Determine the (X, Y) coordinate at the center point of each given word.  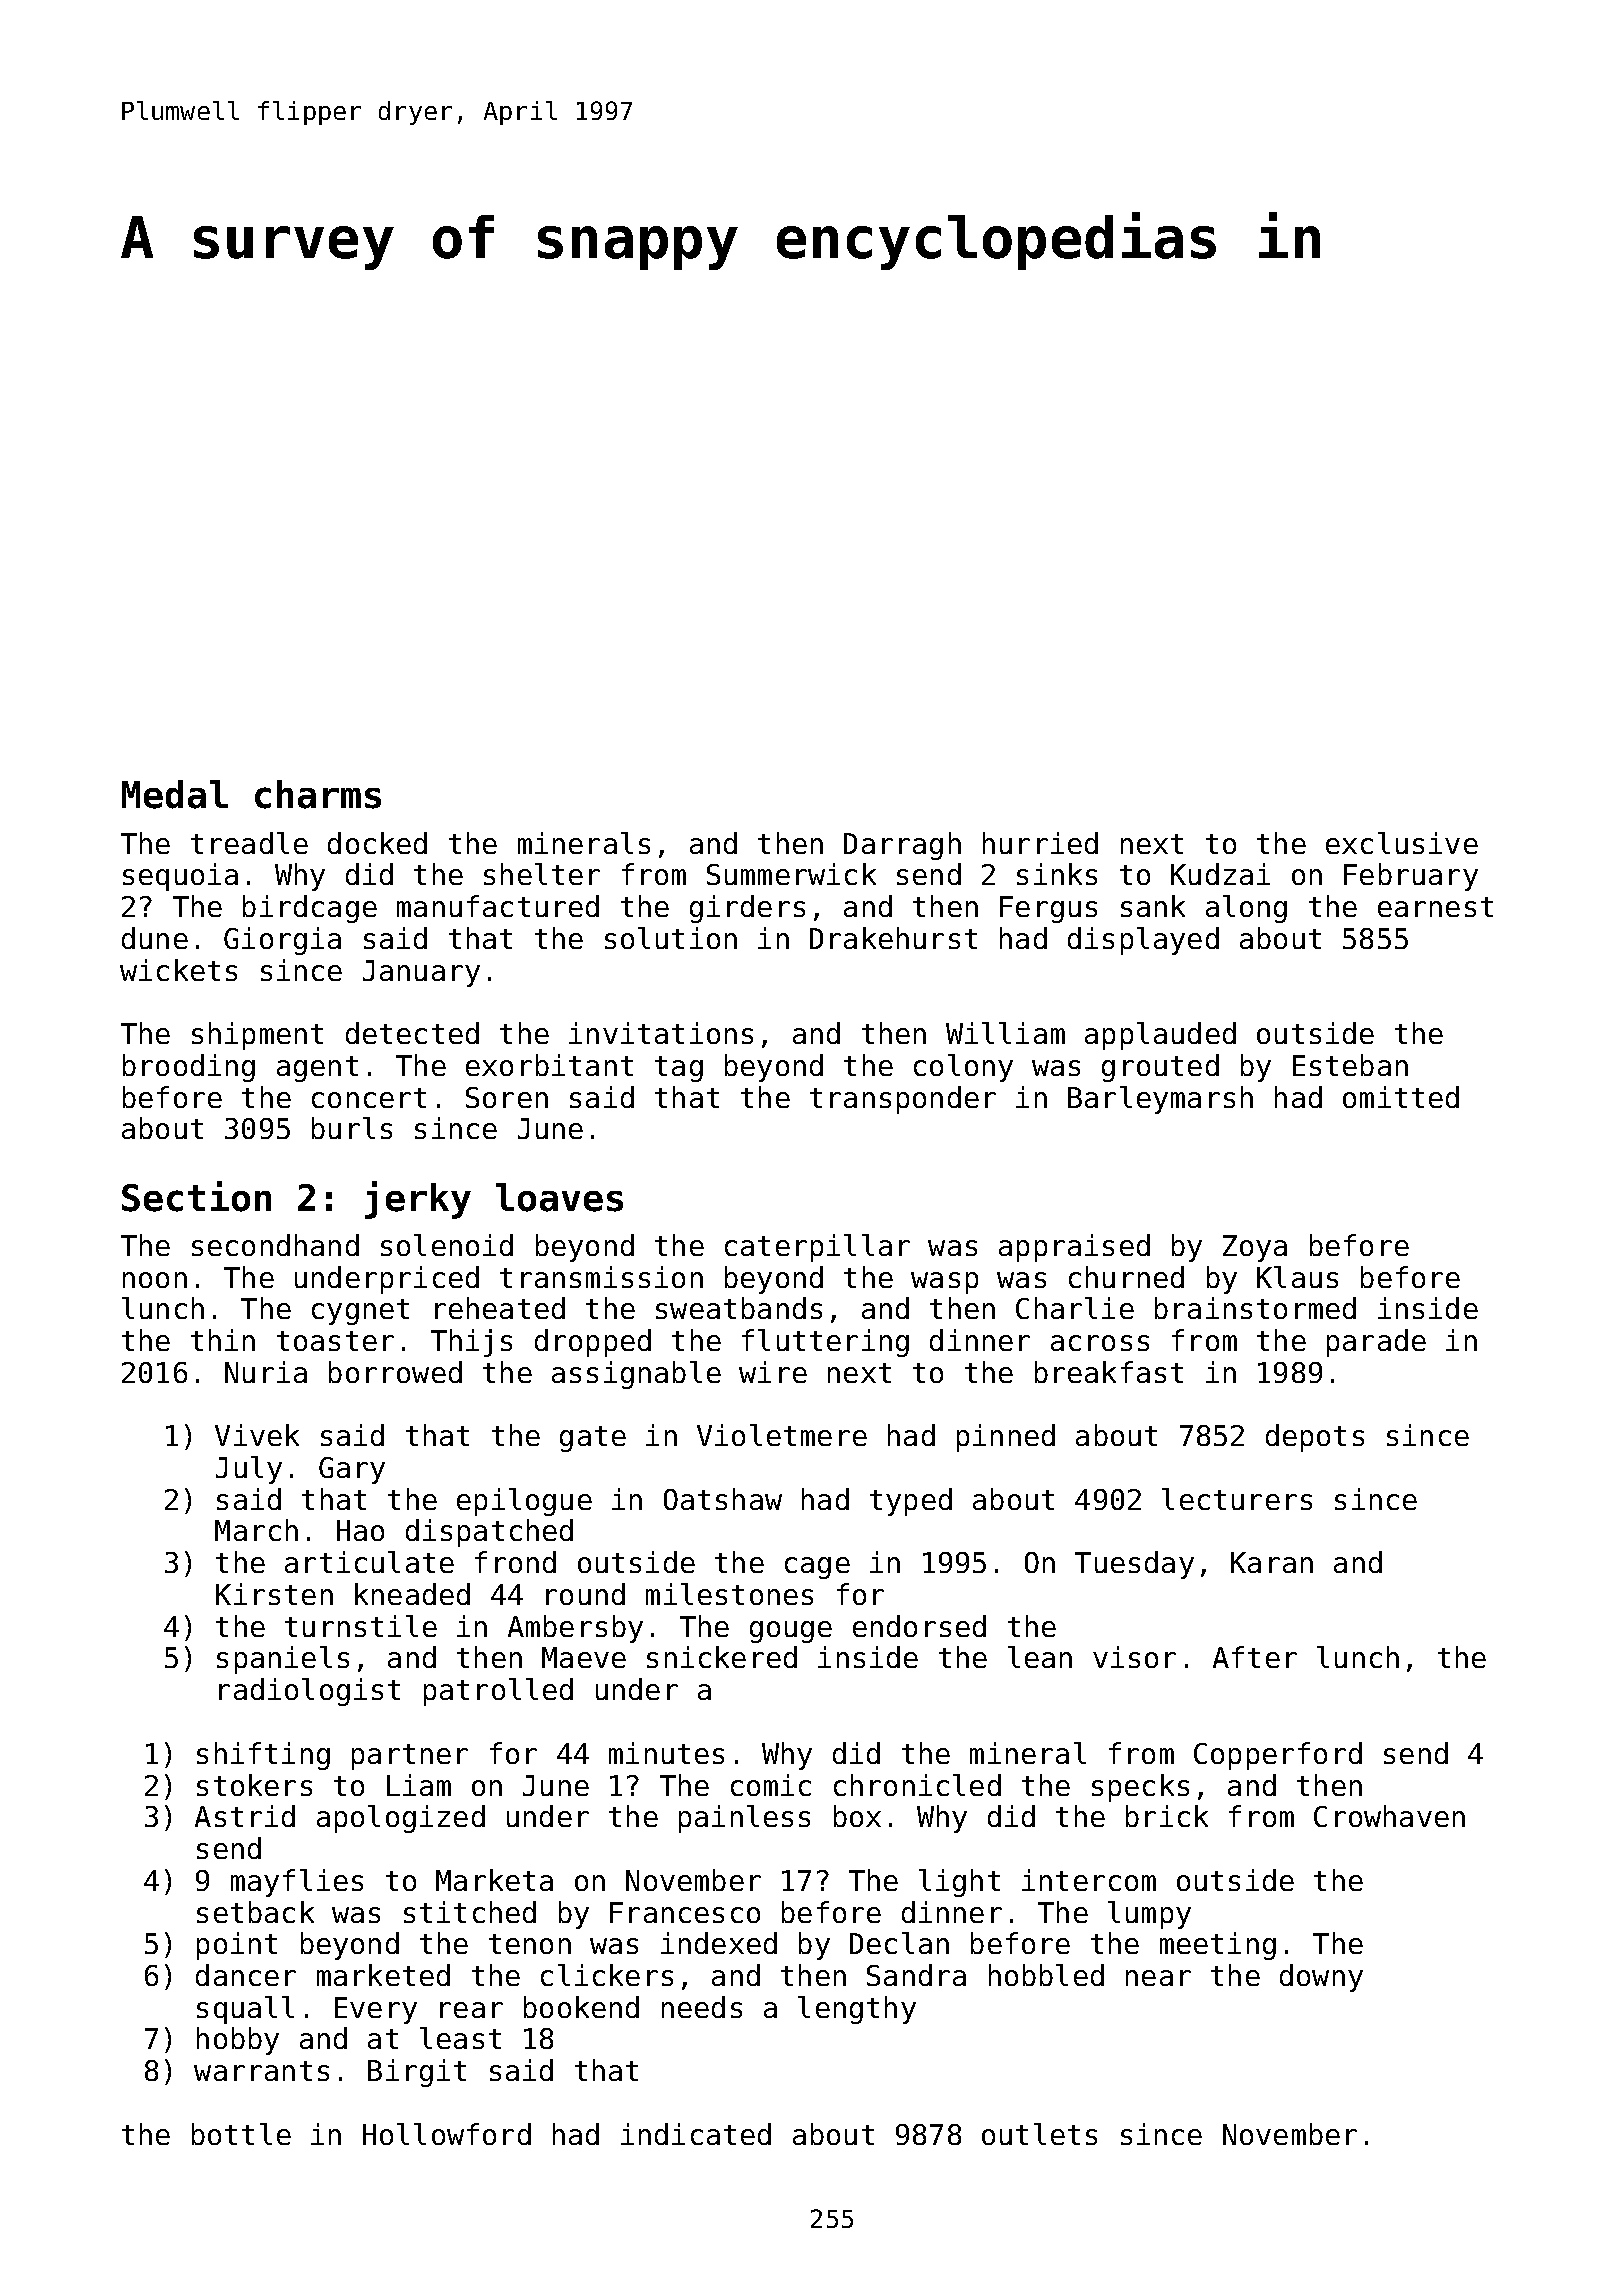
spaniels (283, 1660)
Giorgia (282, 941)
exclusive (1402, 843)
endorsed (919, 1626)
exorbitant (549, 1065)
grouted (1160, 1068)
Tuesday (1134, 1565)
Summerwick (791, 874)
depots (1315, 1438)
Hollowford (447, 2134)
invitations (661, 1033)
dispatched (489, 1533)
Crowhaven (1389, 1816)
